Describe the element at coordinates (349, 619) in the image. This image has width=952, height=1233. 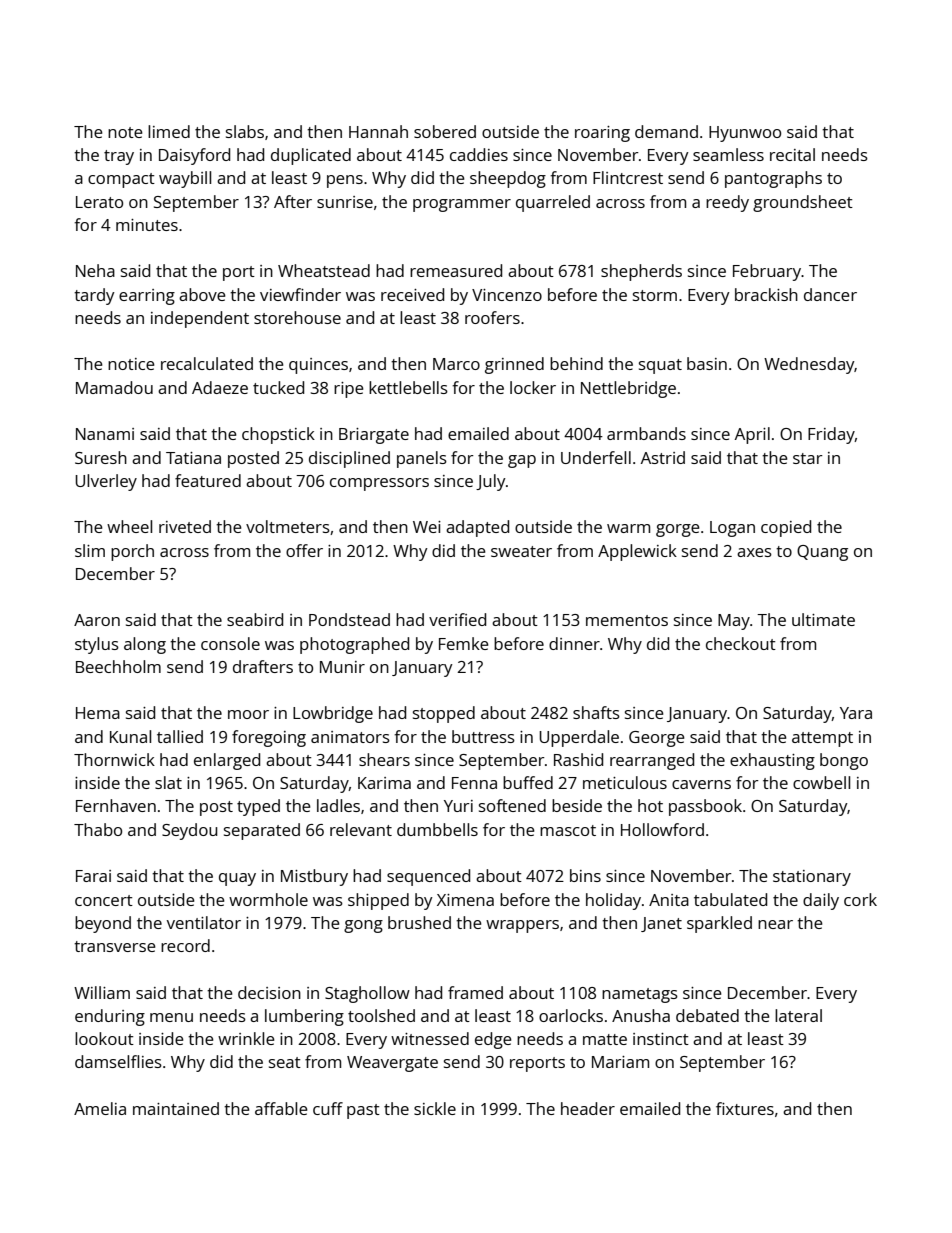
I see `Pondstead` at that location.
